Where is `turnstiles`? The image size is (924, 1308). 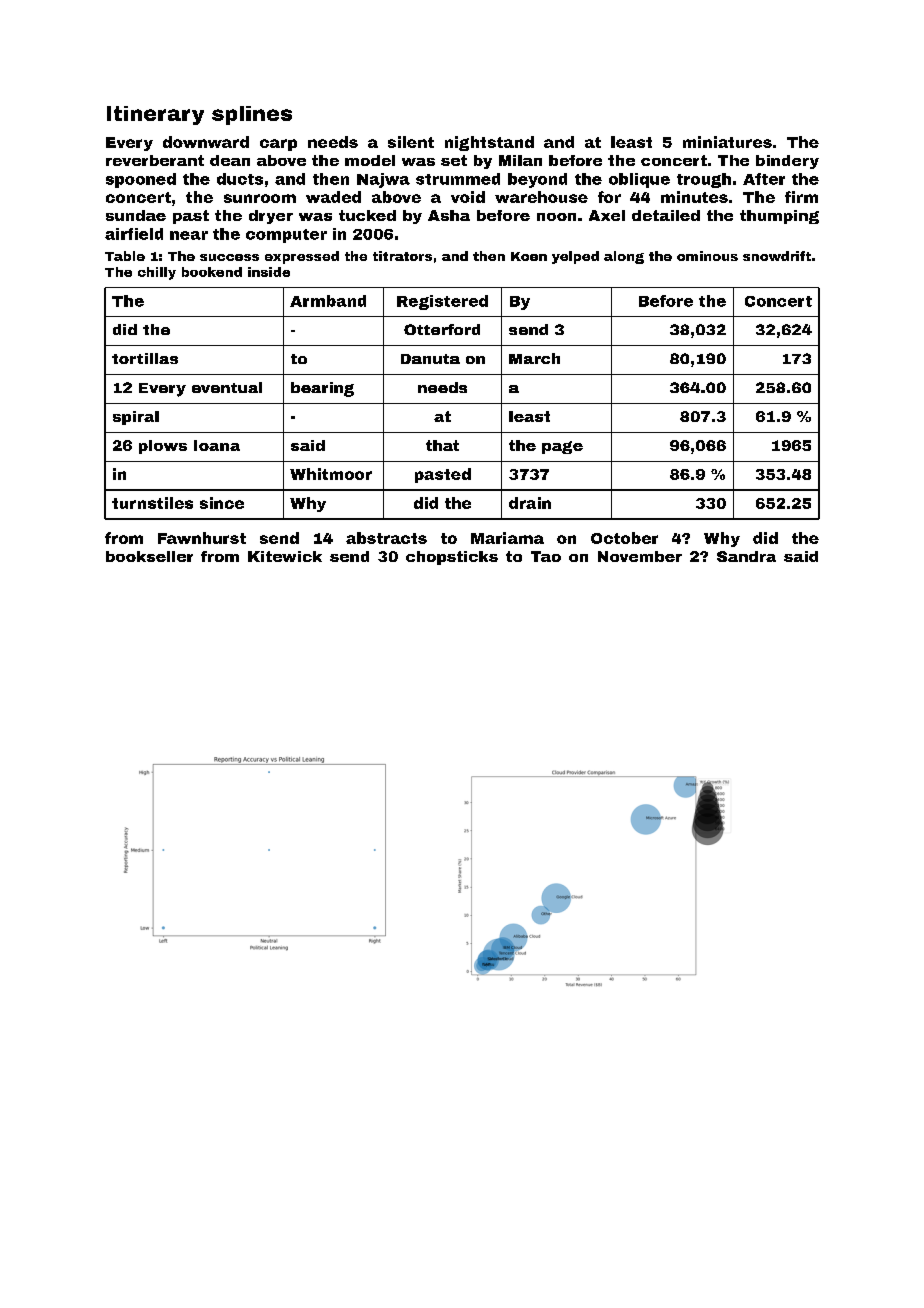 turnstiles is located at coordinates (152, 503).
